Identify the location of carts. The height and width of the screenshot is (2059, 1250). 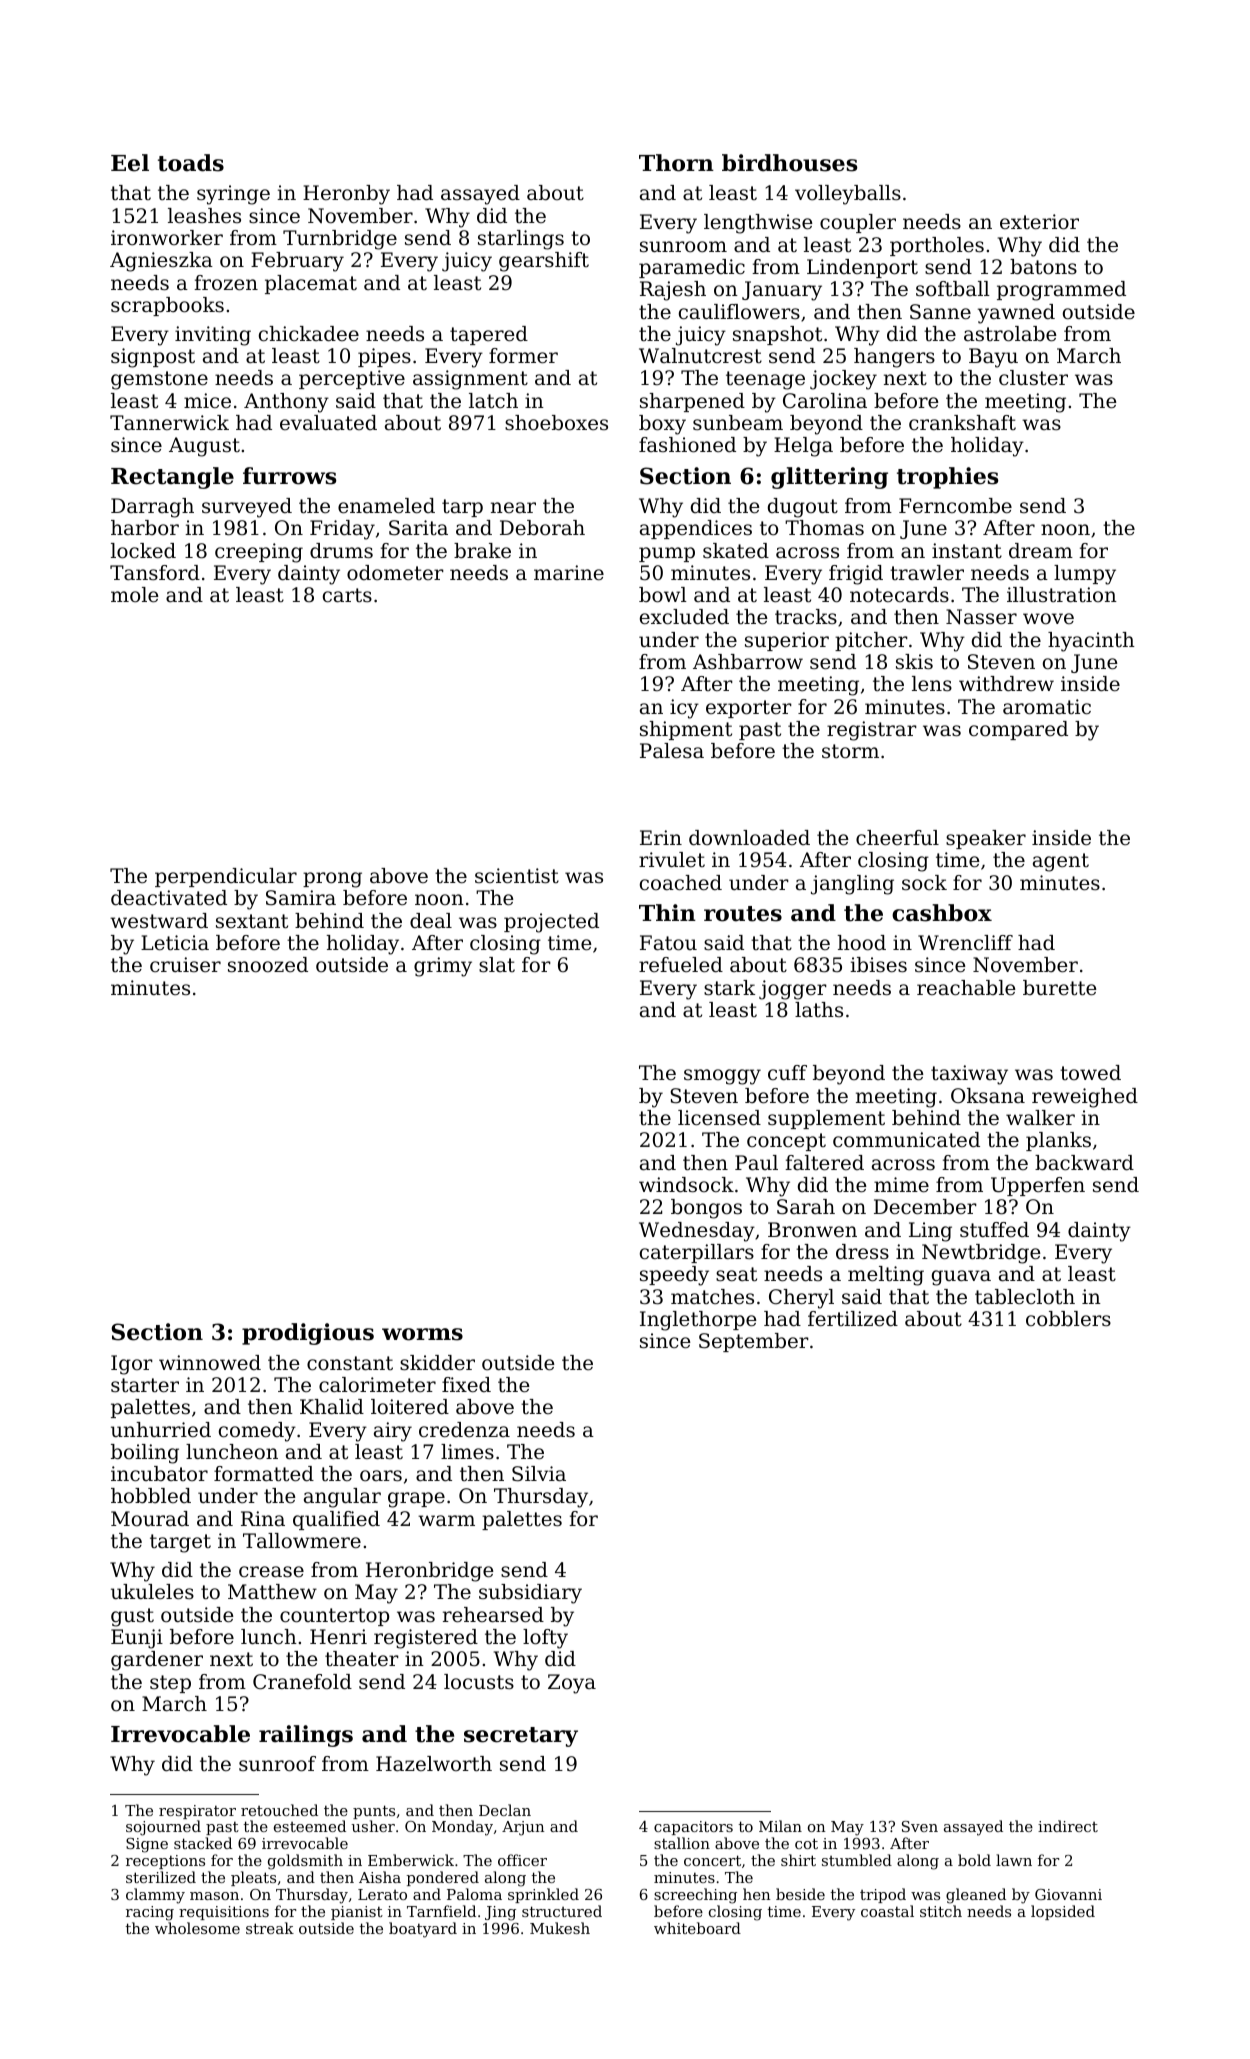
(347, 595).
